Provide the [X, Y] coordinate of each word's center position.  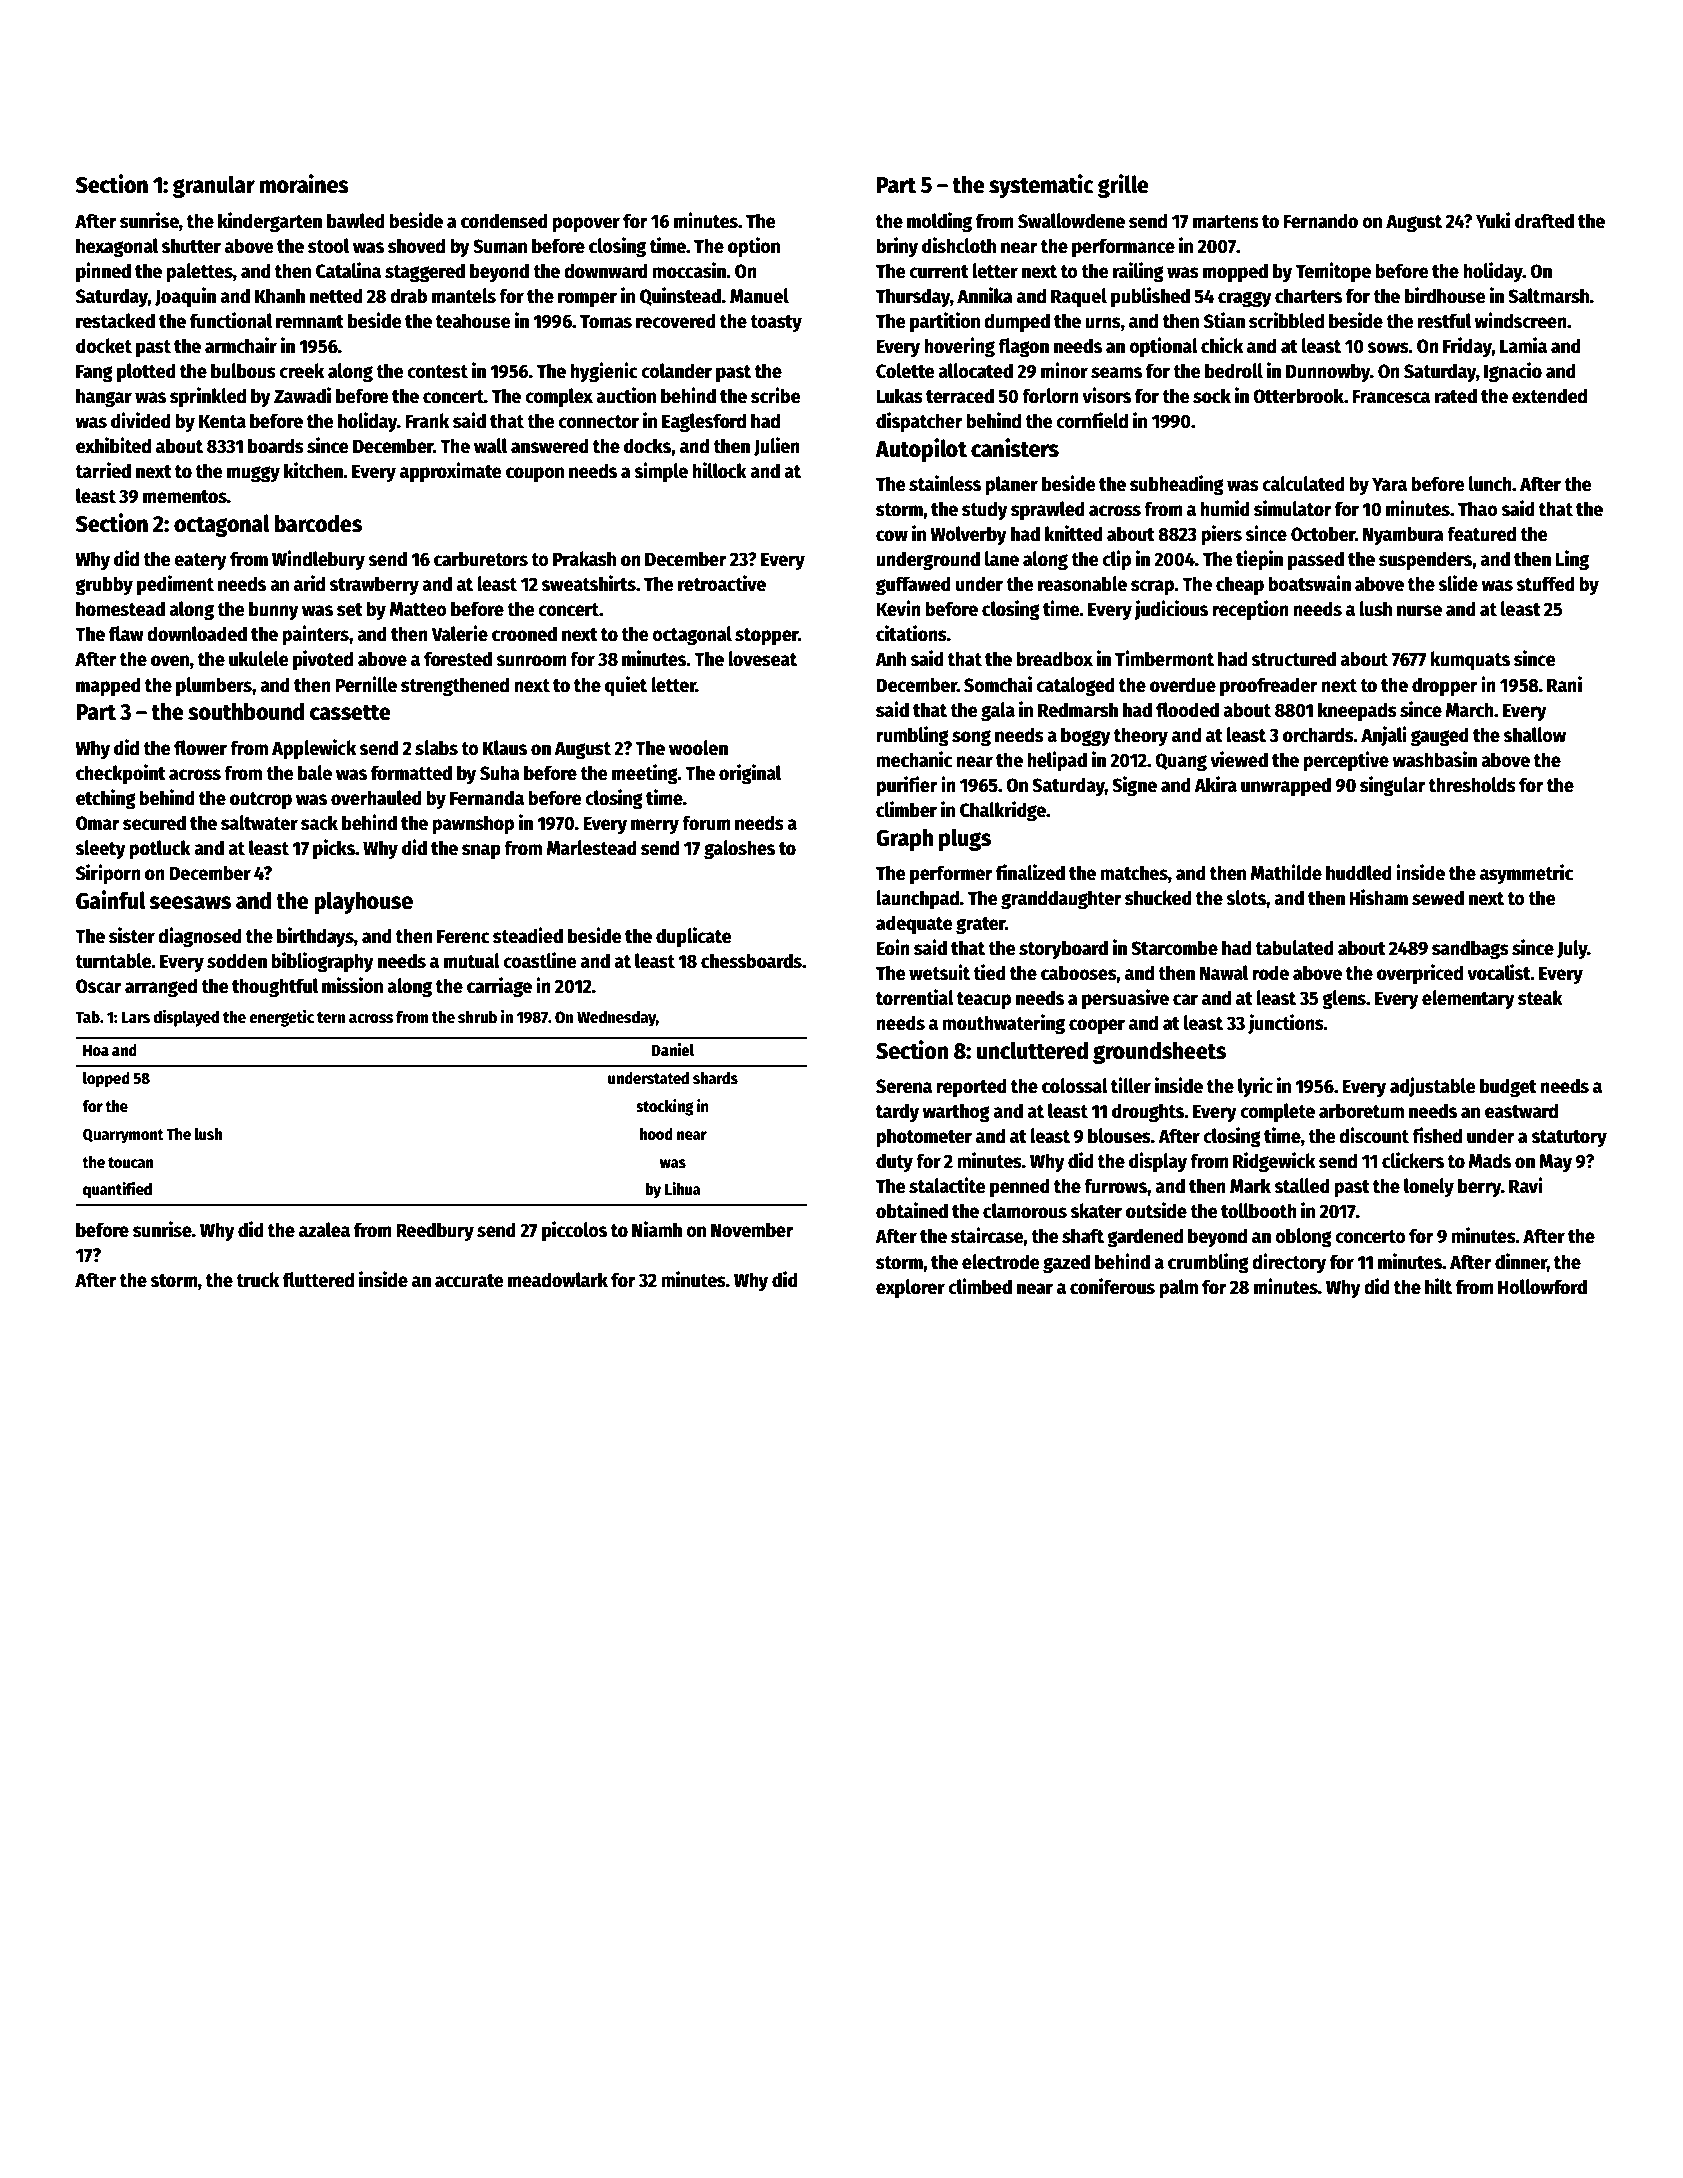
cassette [350, 712]
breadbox [1054, 659]
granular [214, 186]
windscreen [1520, 320]
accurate [469, 1281]
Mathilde [1286, 872]
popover [586, 224]
